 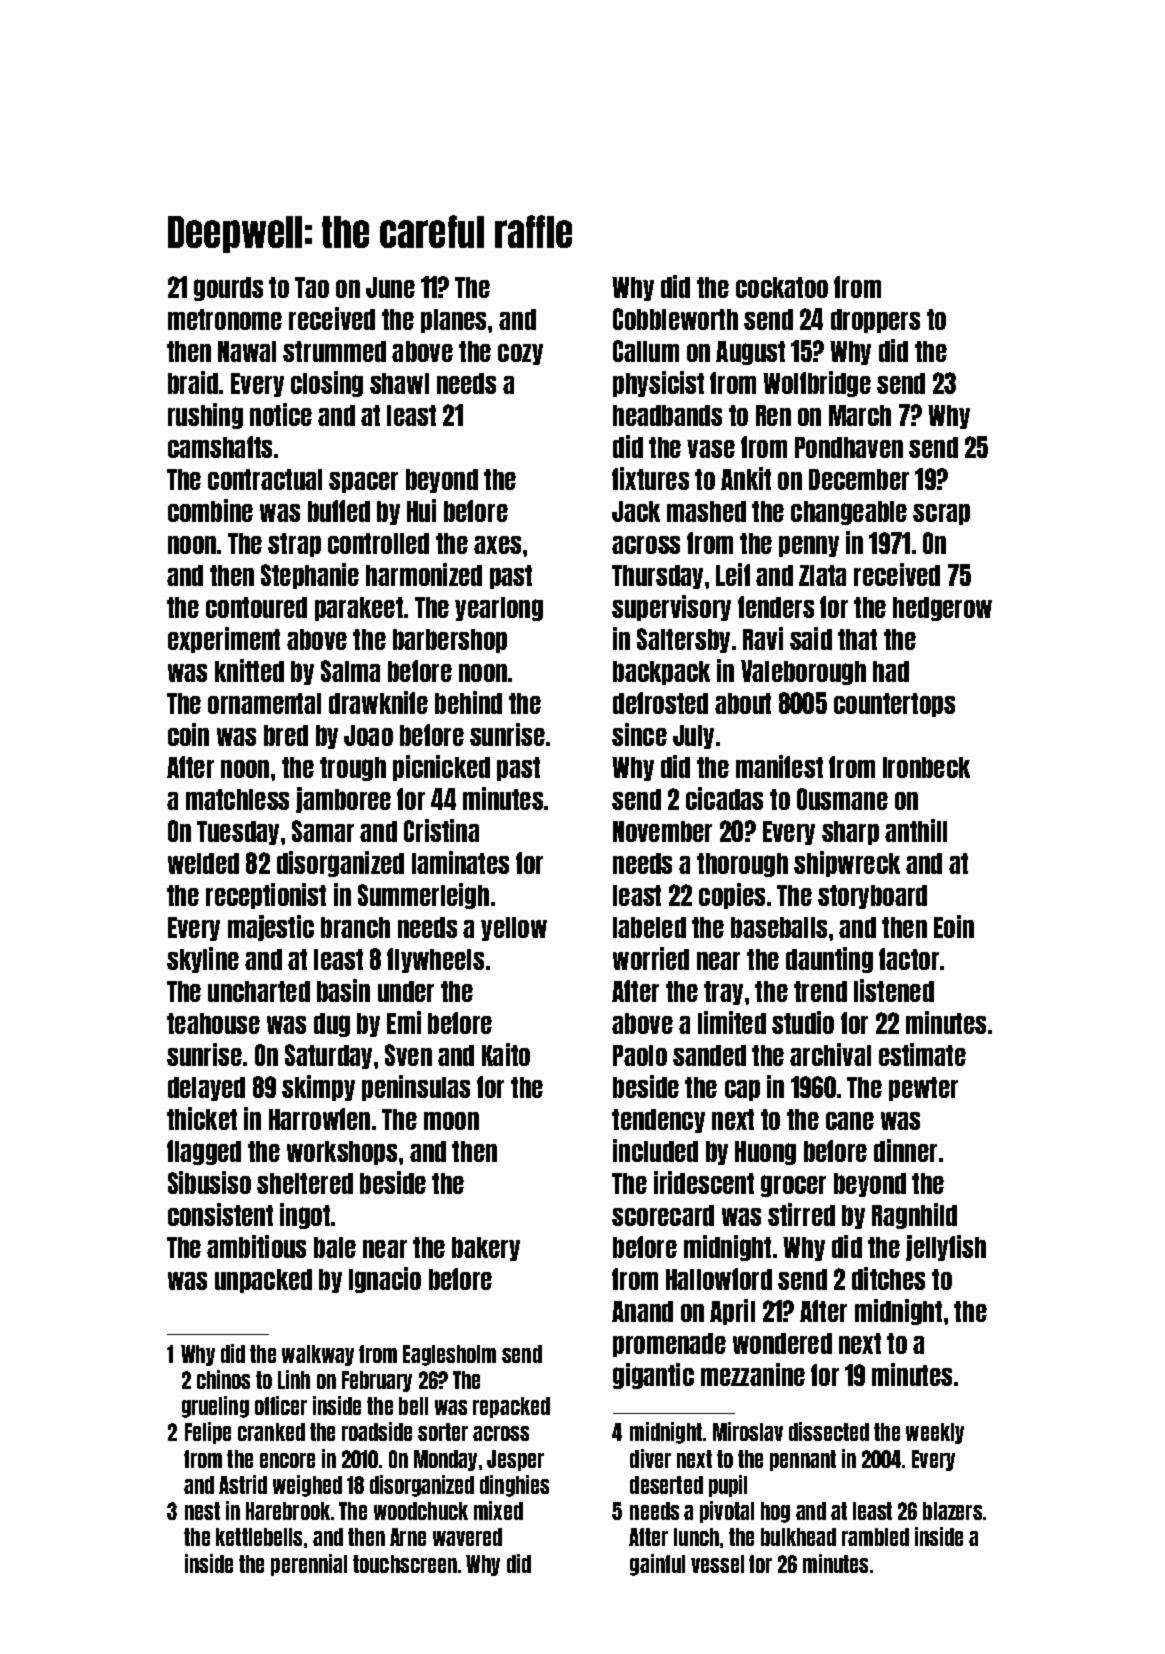 I want to click on perennial, so click(x=309, y=1565).
